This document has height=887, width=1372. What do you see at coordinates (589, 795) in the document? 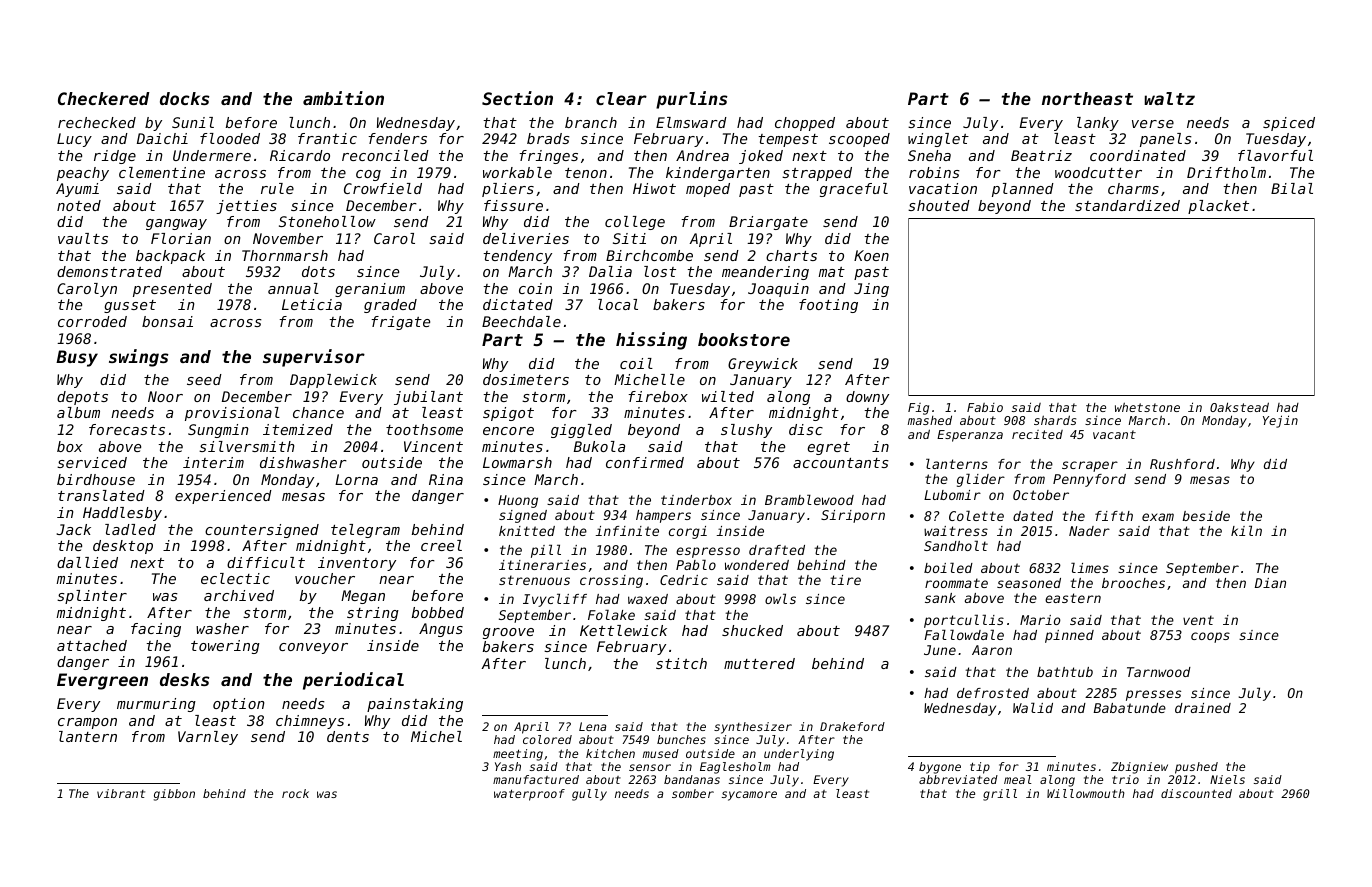
I see `gully` at bounding box center [589, 795].
